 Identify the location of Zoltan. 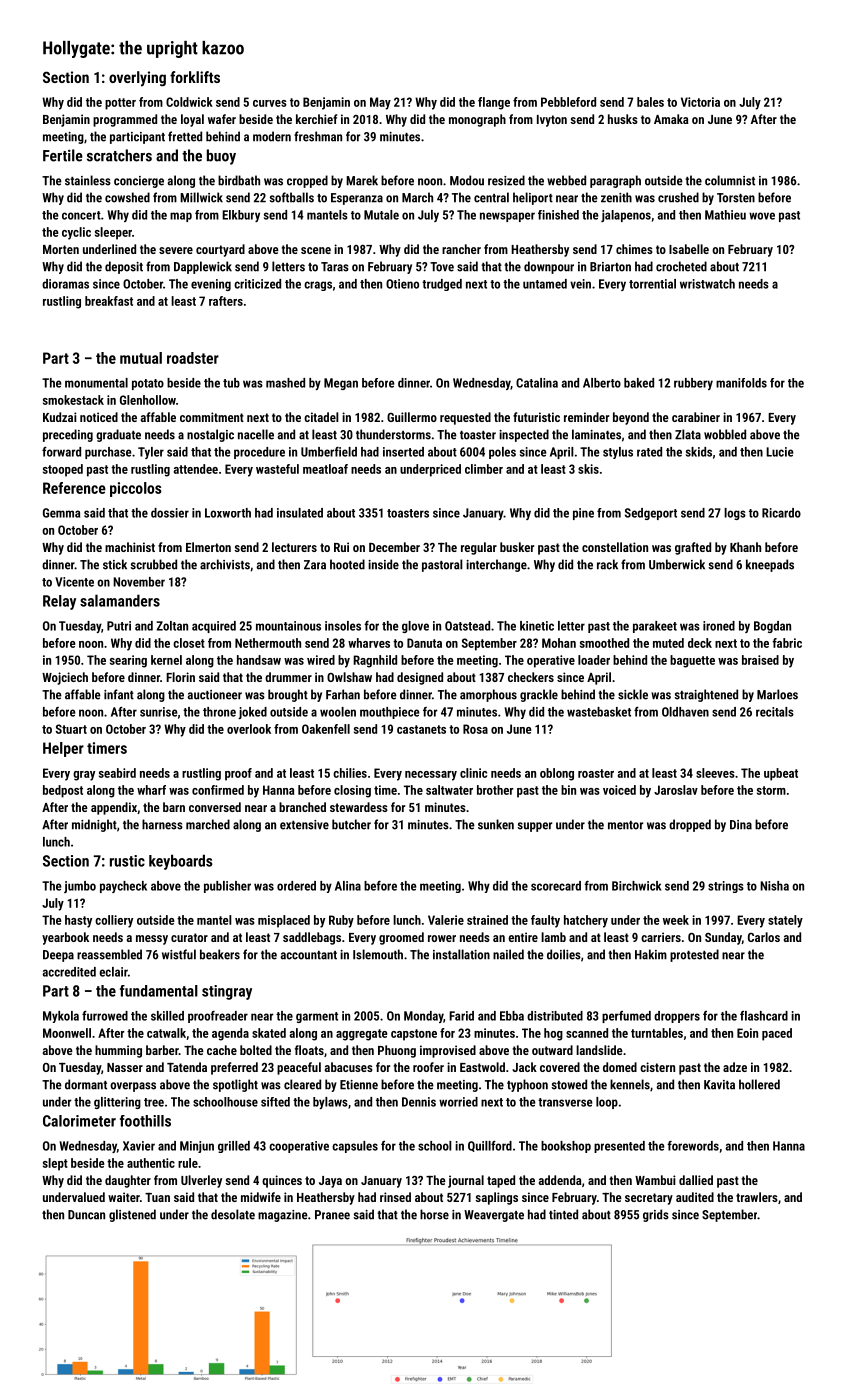
(172, 626).
